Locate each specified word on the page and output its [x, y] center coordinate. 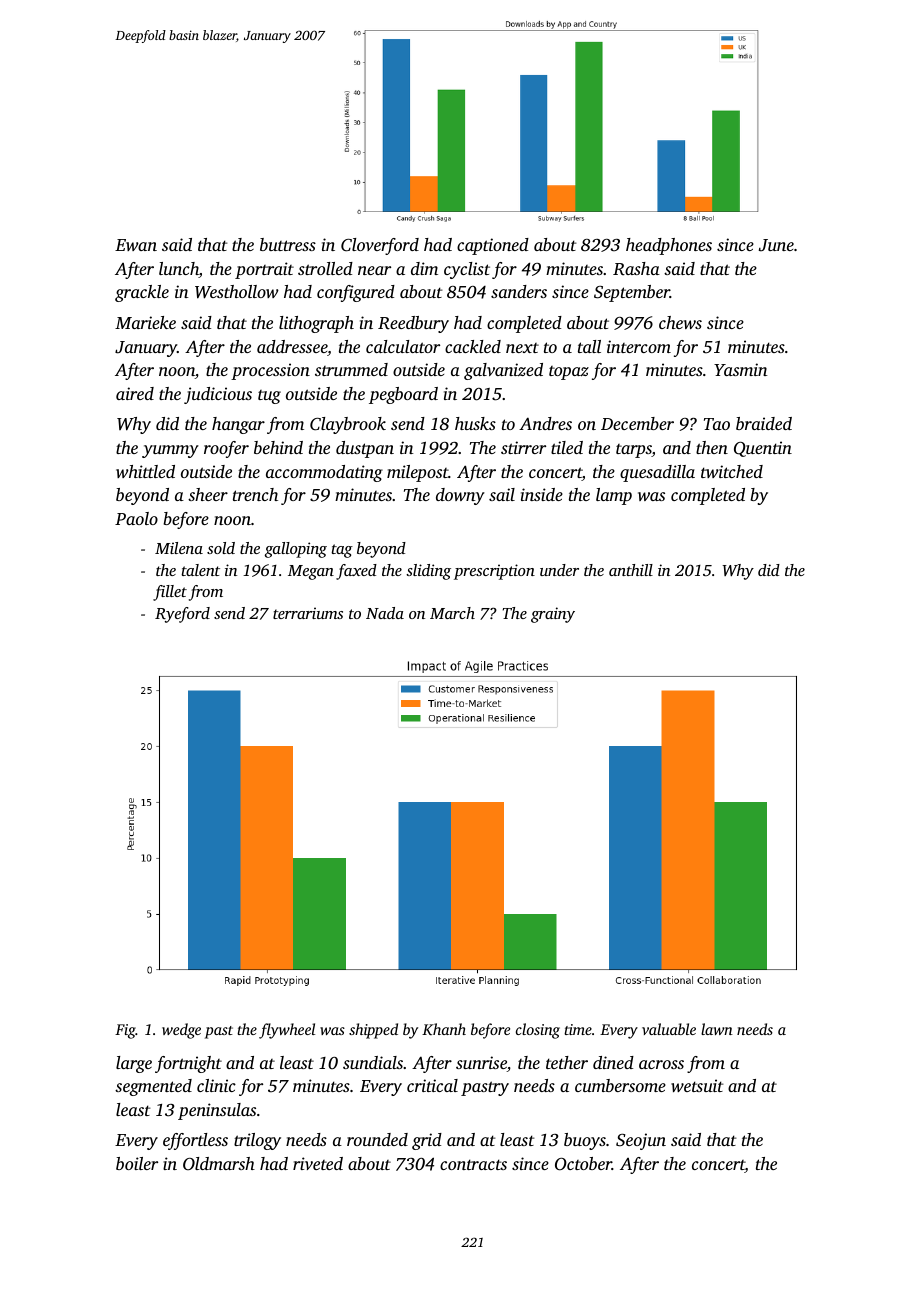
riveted [318, 1163]
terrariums [308, 613]
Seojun [641, 1141]
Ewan [136, 245]
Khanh [444, 1029]
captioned [493, 246]
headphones [669, 246]
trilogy [257, 1141]
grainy [553, 615]
